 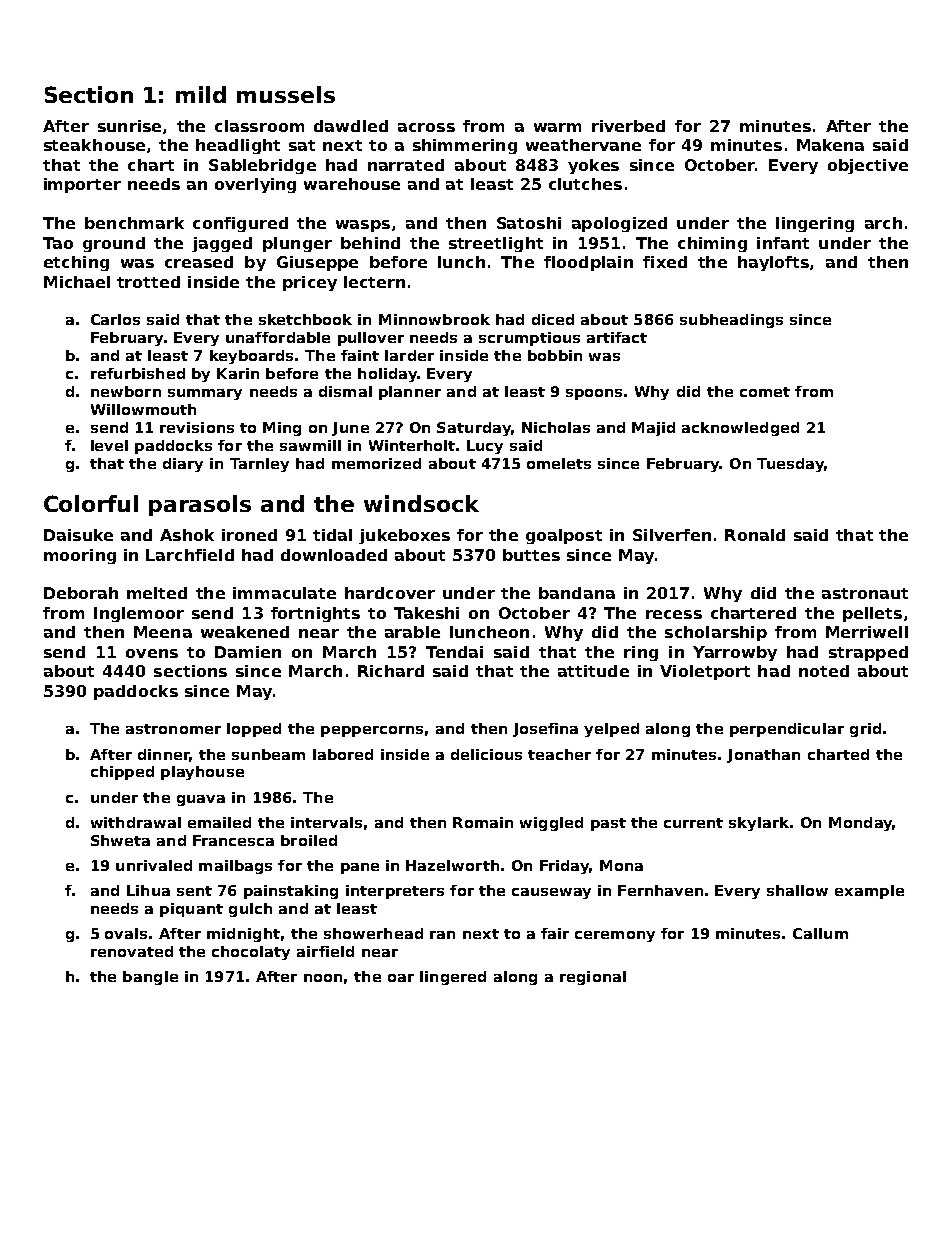 I want to click on Tuesday, so click(x=790, y=465).
